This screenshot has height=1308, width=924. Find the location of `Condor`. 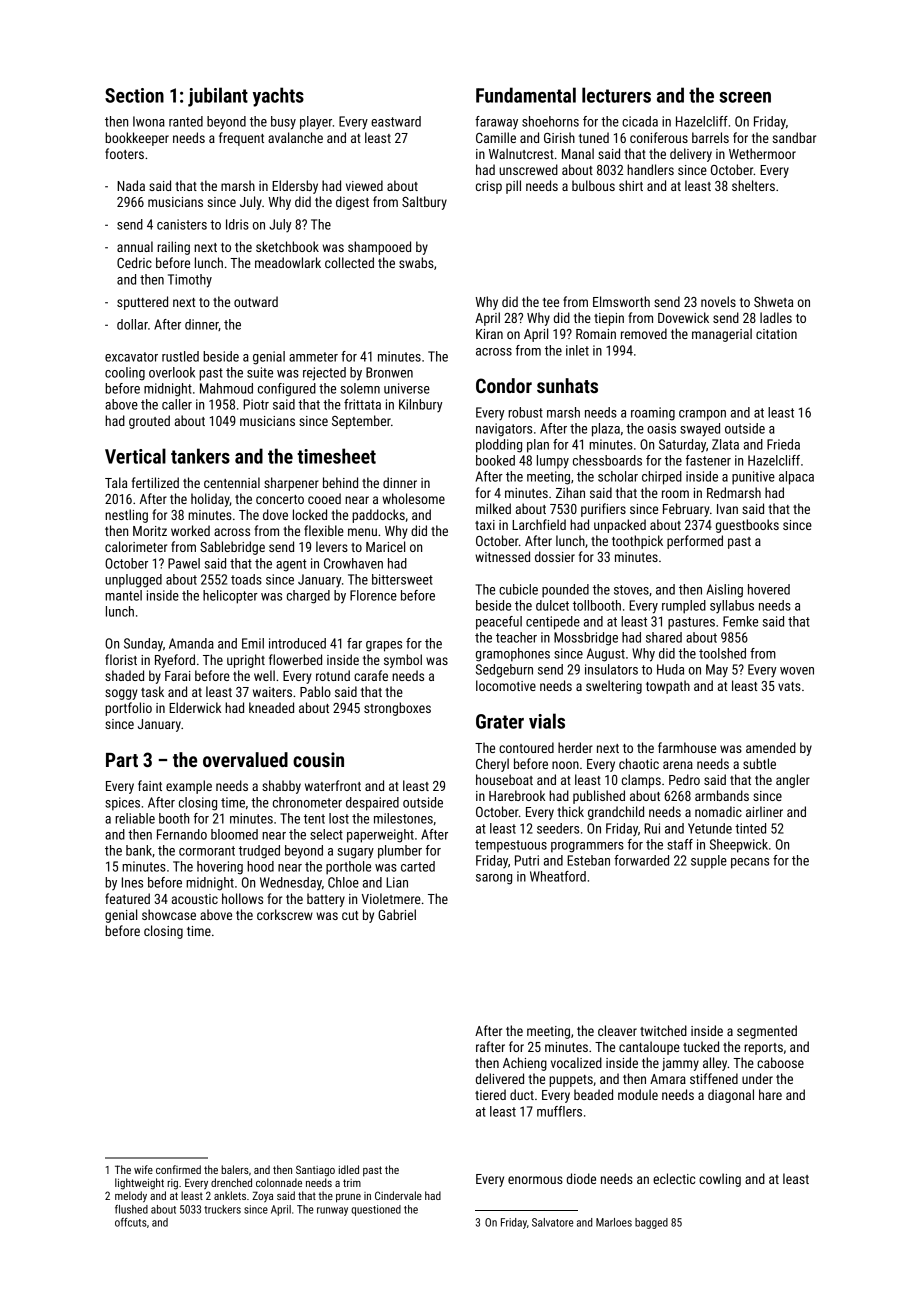

Condor is located at coordinates (504, 385).
